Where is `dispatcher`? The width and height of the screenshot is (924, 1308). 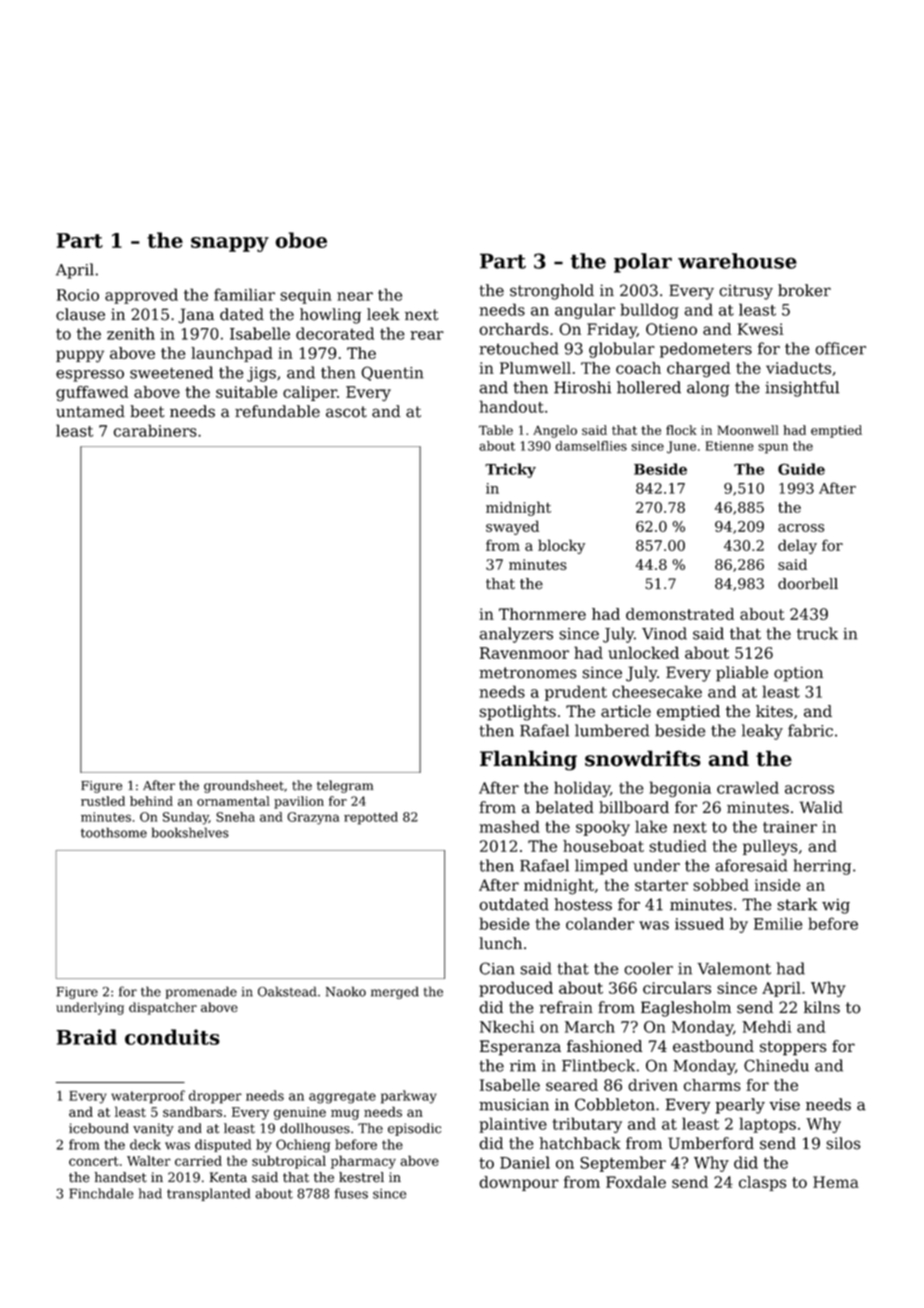 dispatcher is located at coordinates (163, 1008).
